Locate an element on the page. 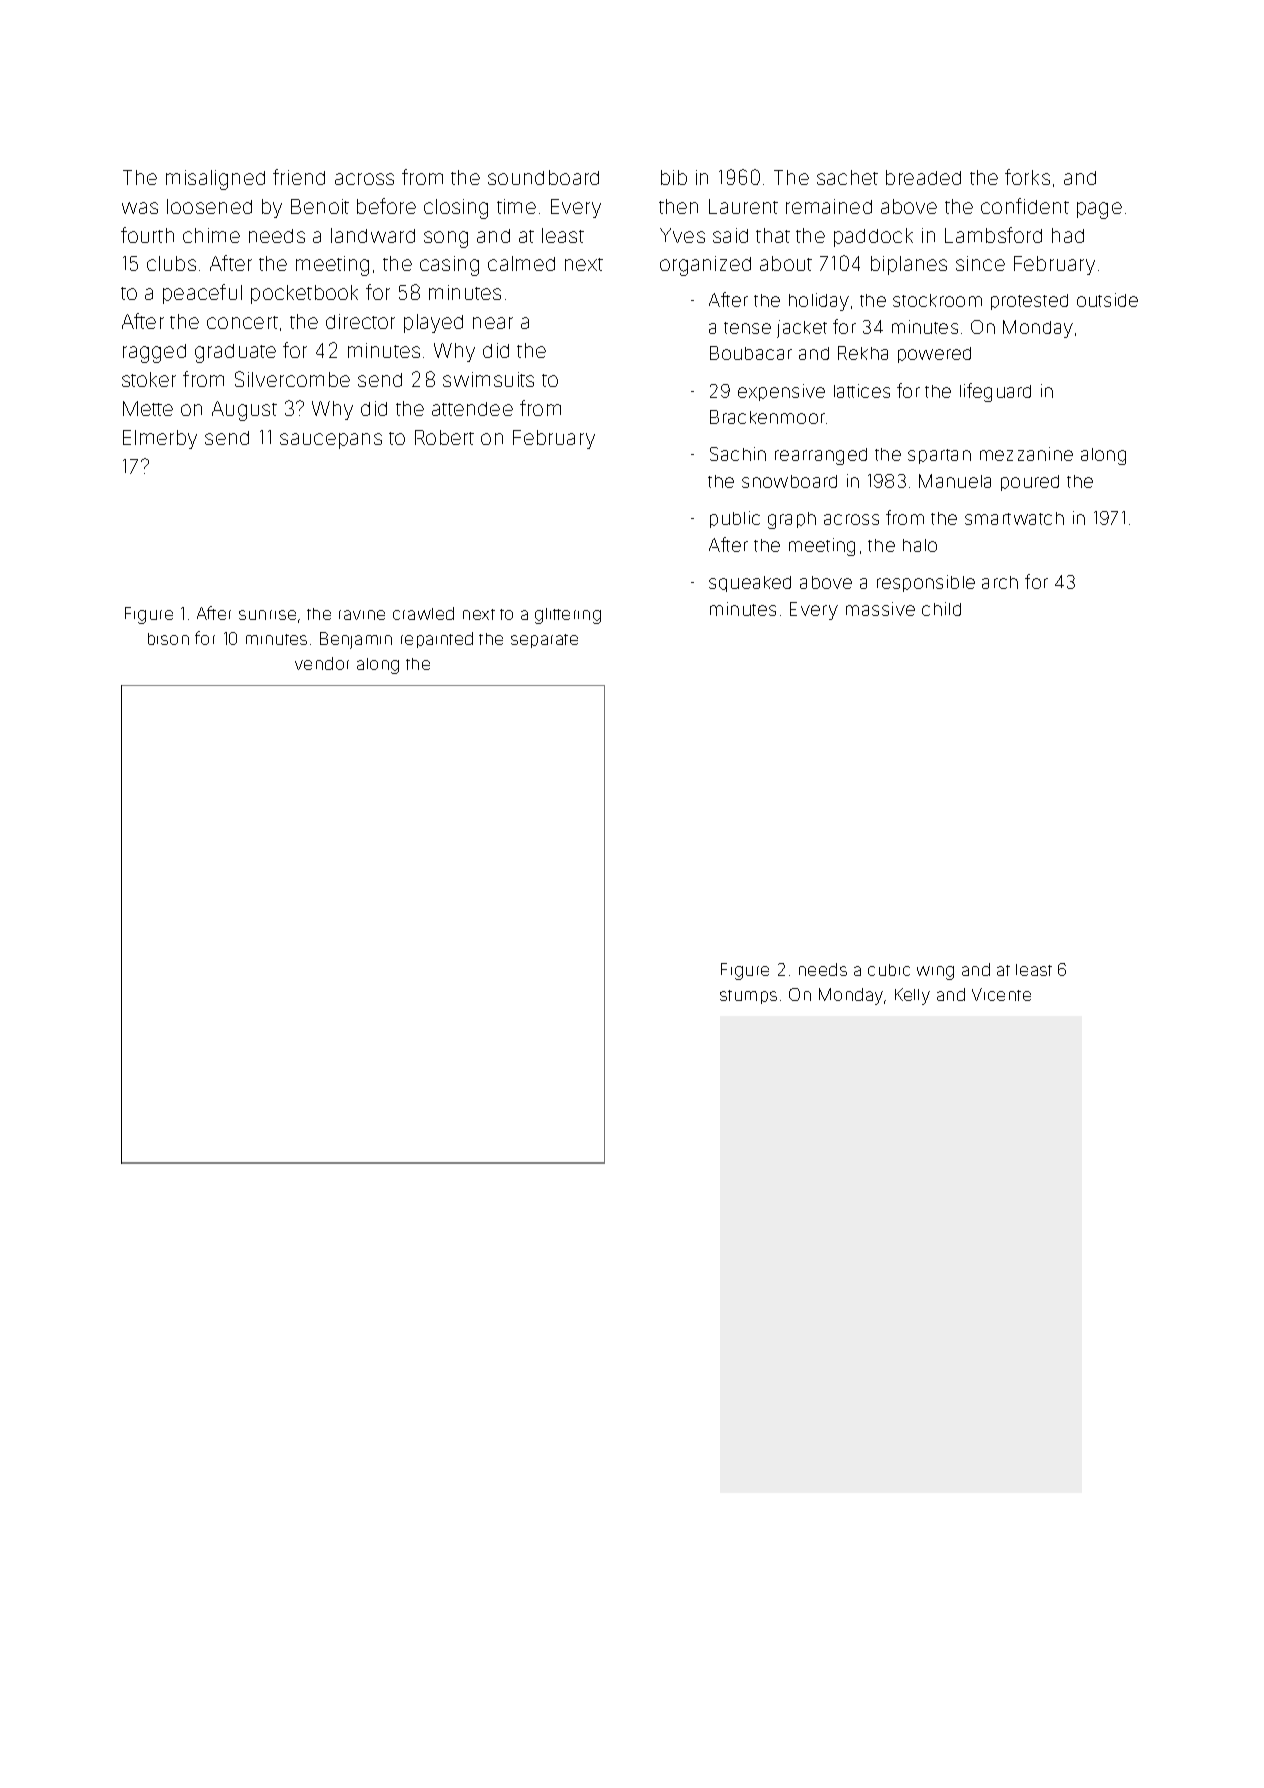  soundboard is located at coordinates (543, 177).
